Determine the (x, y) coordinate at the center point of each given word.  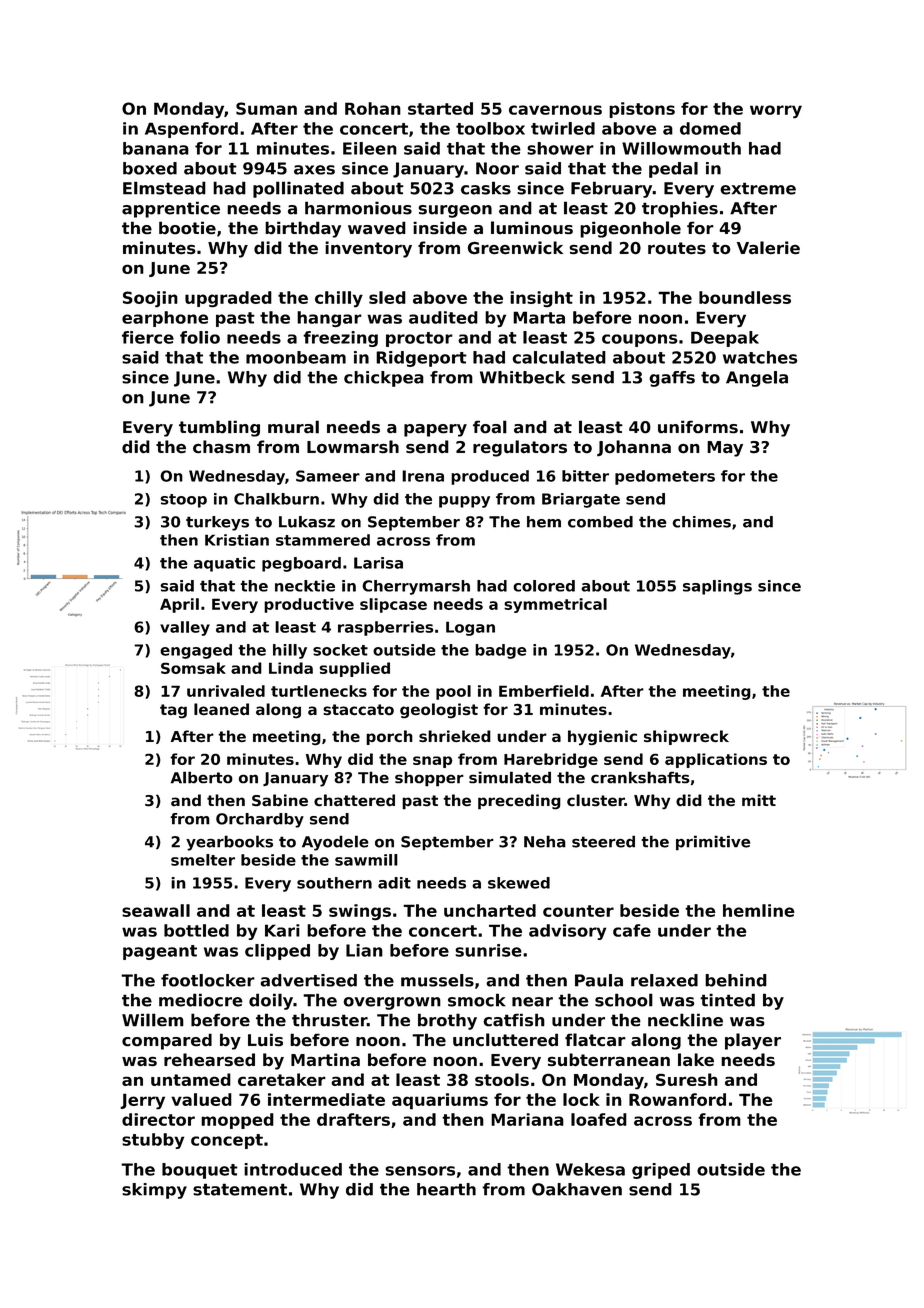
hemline (758, 910)
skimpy (154, 1191)
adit (394, 883)
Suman (266, 108)
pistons (642, 110)
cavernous (555, 110)
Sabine (280, 800)
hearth (446, 1189)
